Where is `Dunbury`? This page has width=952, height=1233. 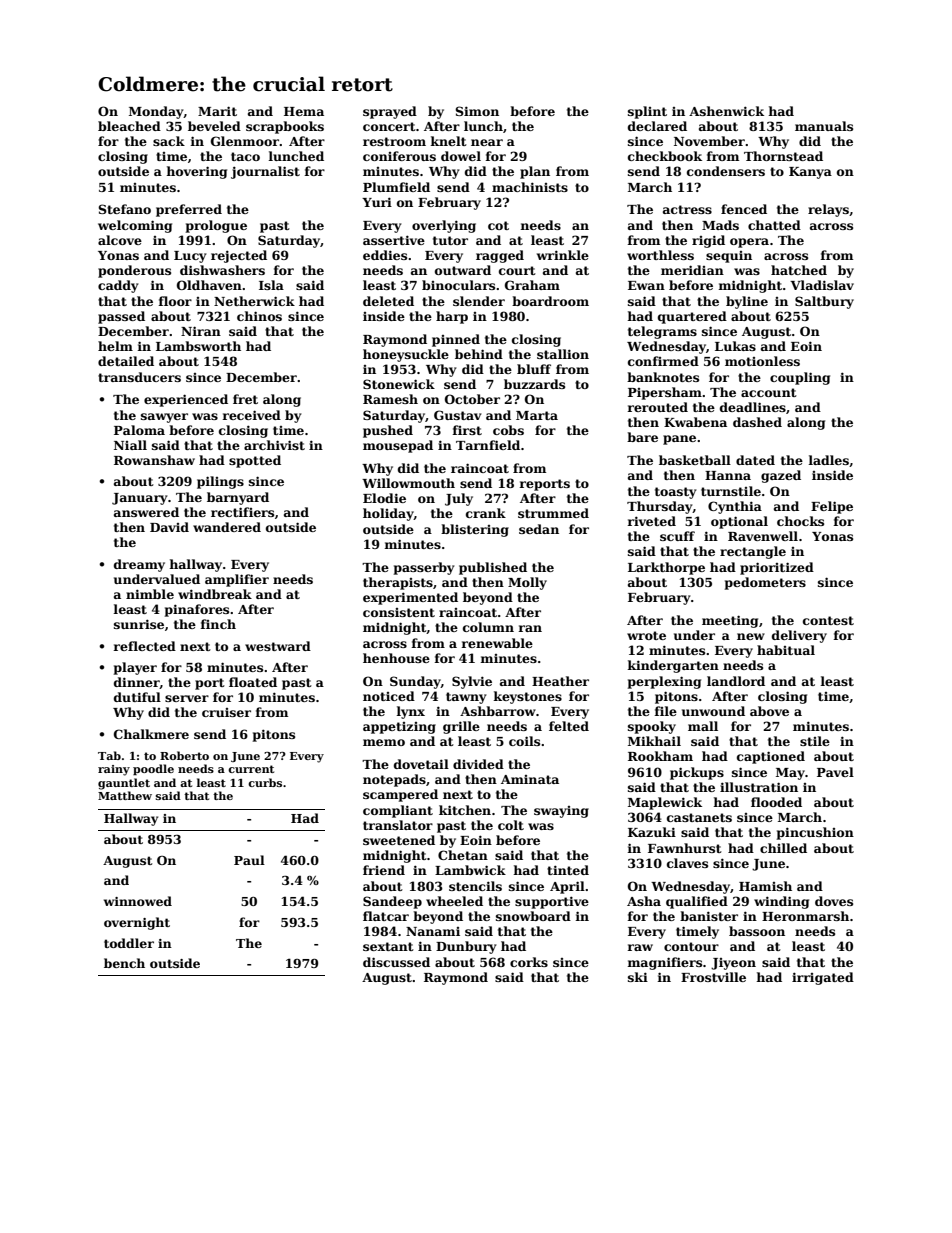 Dunbury is located at coordinates (466, 947).
